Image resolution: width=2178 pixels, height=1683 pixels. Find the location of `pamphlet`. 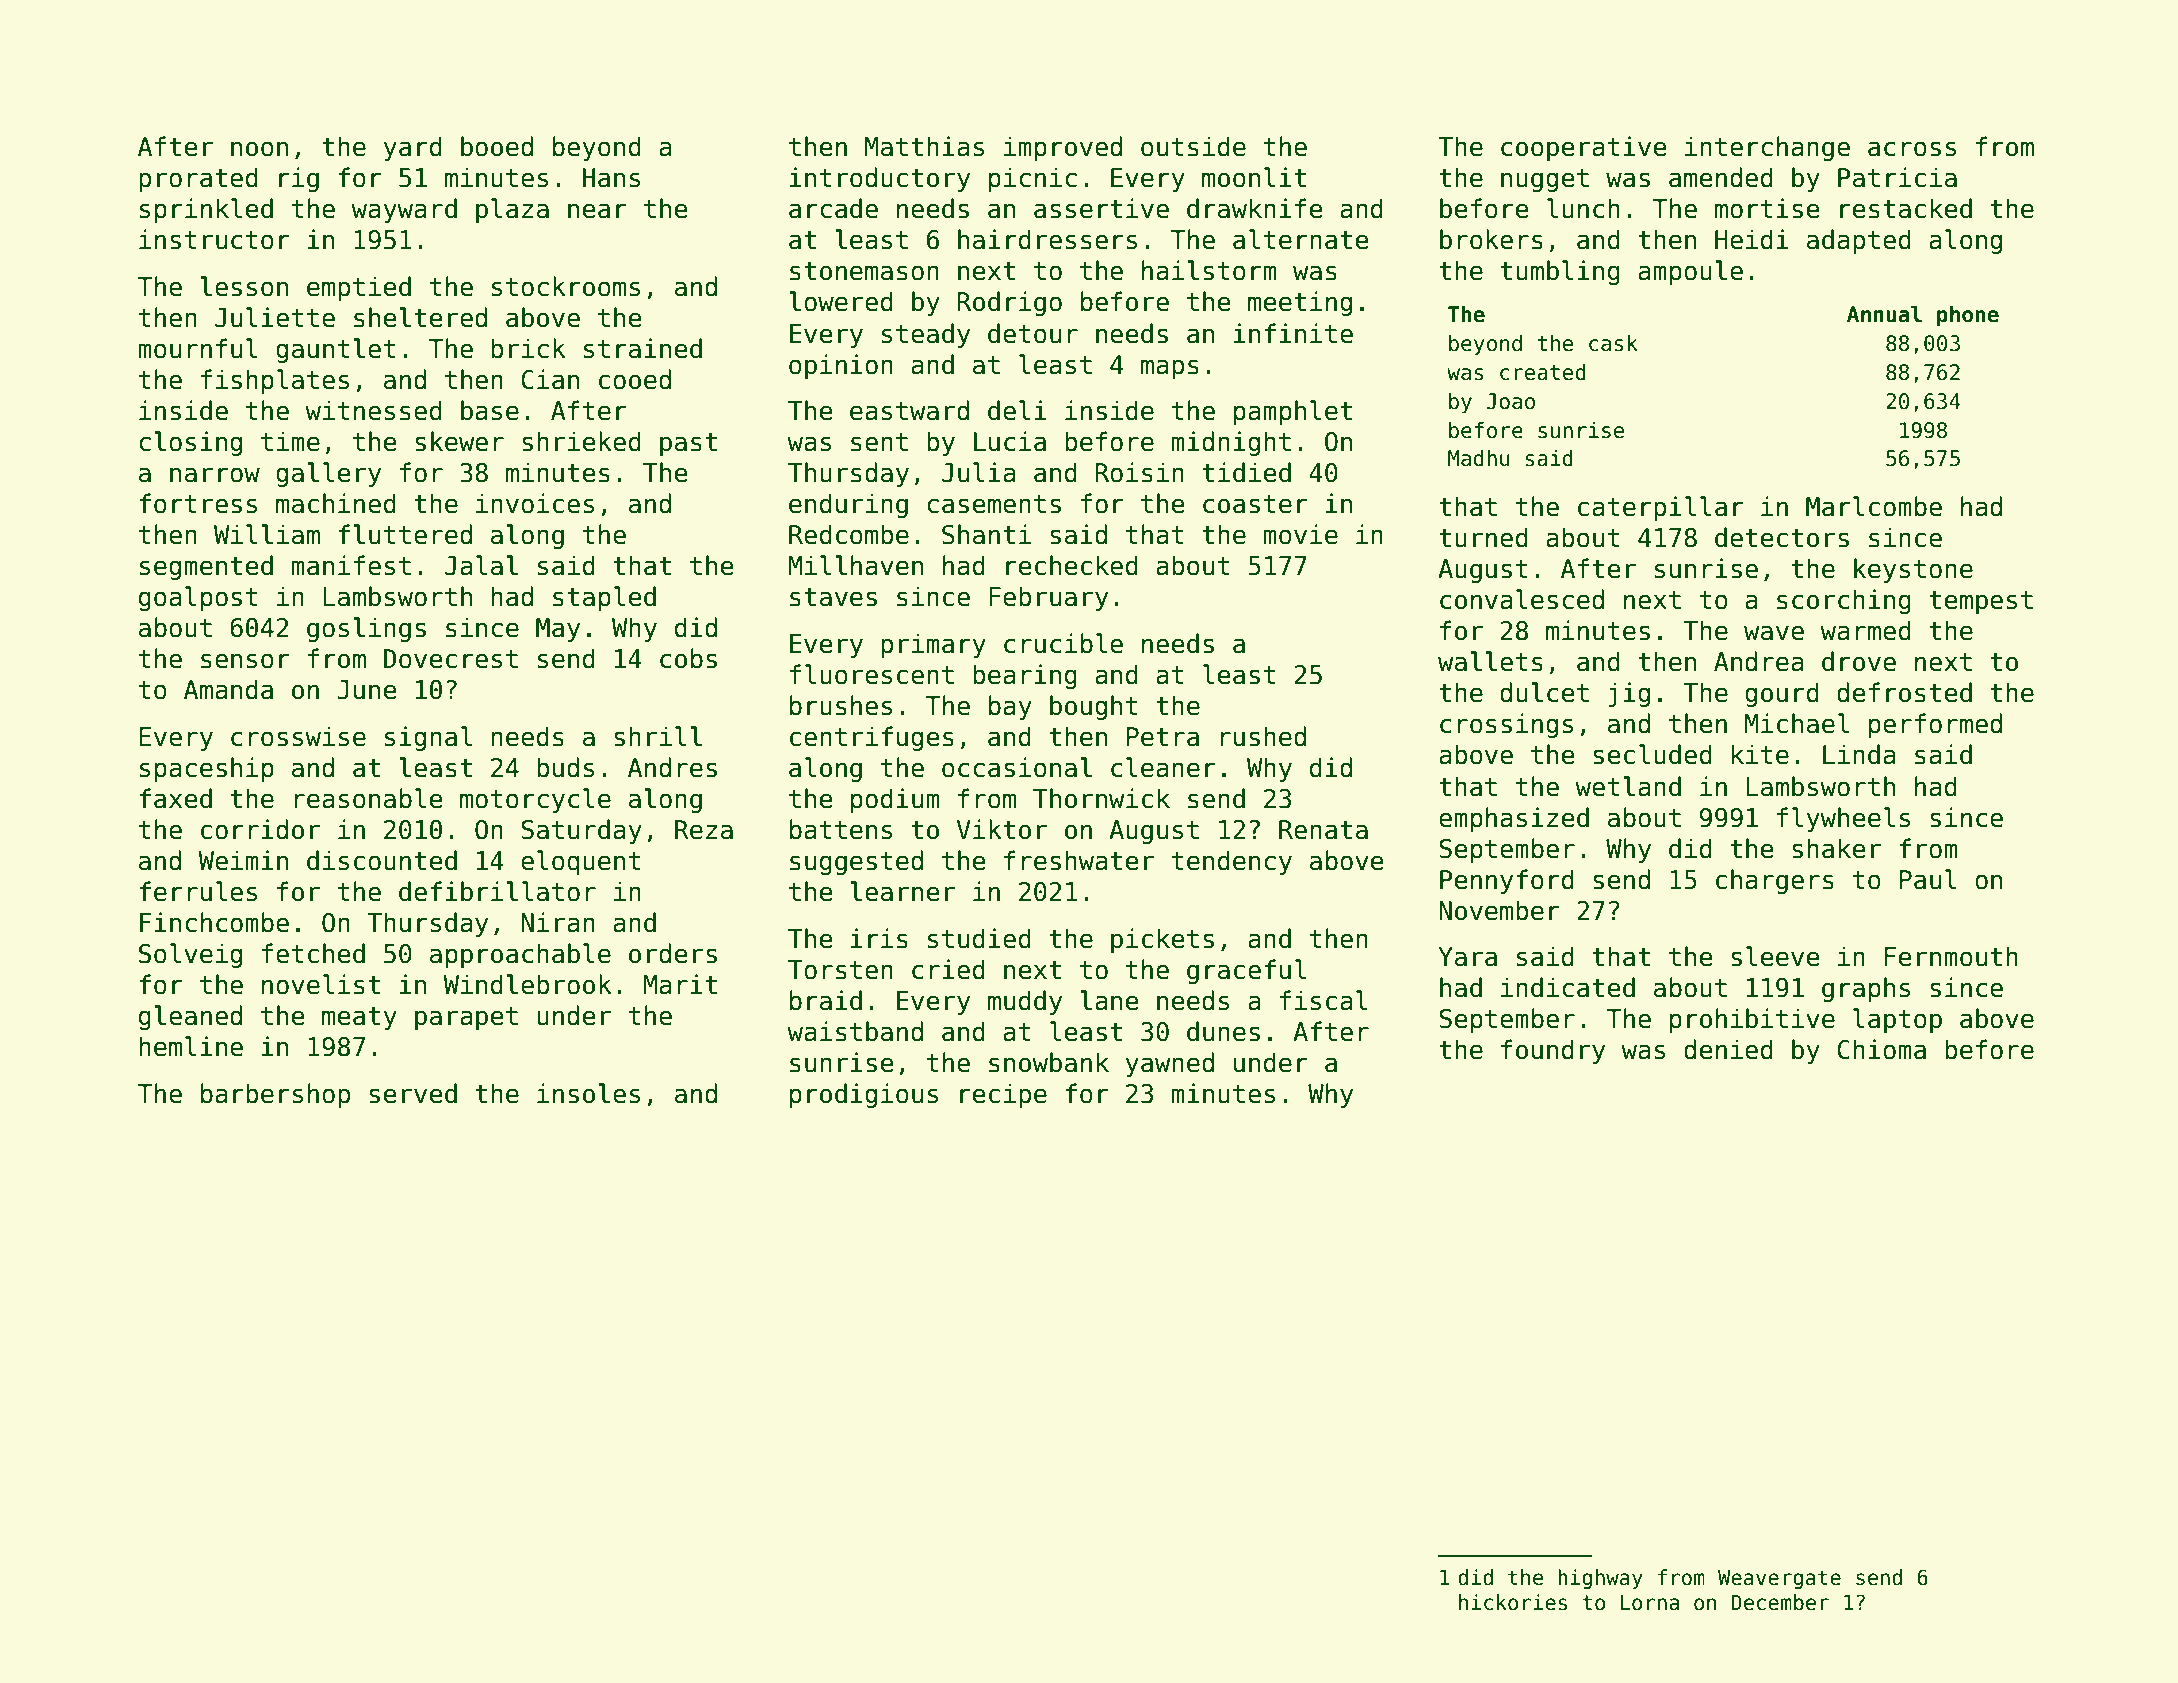

pamphlet is located at coordinates (1293, 412).
